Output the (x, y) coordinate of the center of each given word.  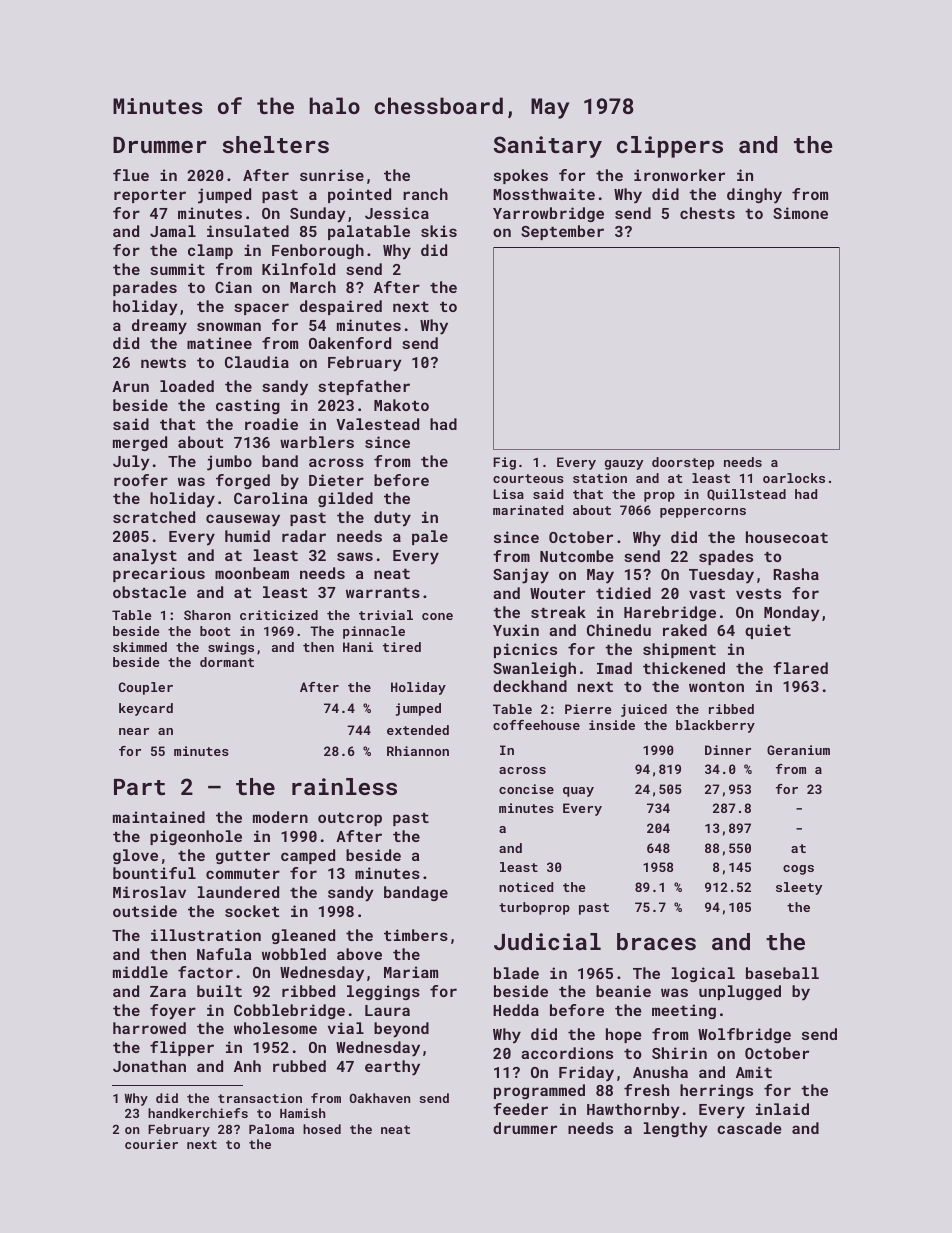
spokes (521, 176)
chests (707, 213)
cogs (798, 870)
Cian (233, 287)
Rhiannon (418, 751)
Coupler (146, 688)
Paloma (271, 1129)
